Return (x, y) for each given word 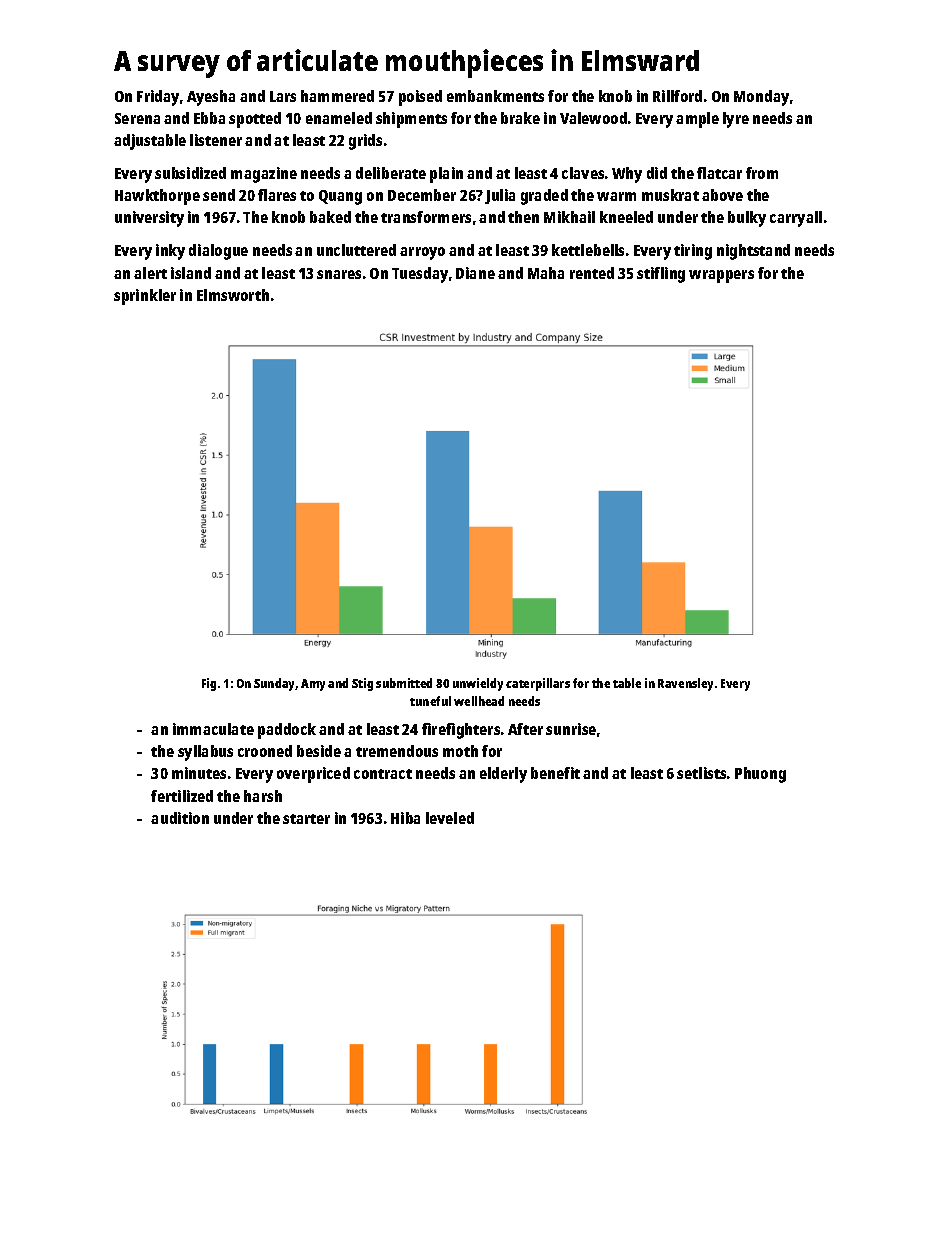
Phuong (760, 775)
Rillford (677, 96)
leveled (450, 818)
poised (420, 98)
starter (306, 819)
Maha (546, 273)
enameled (339, 118)
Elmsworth (233, 295)
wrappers (721, 276)
